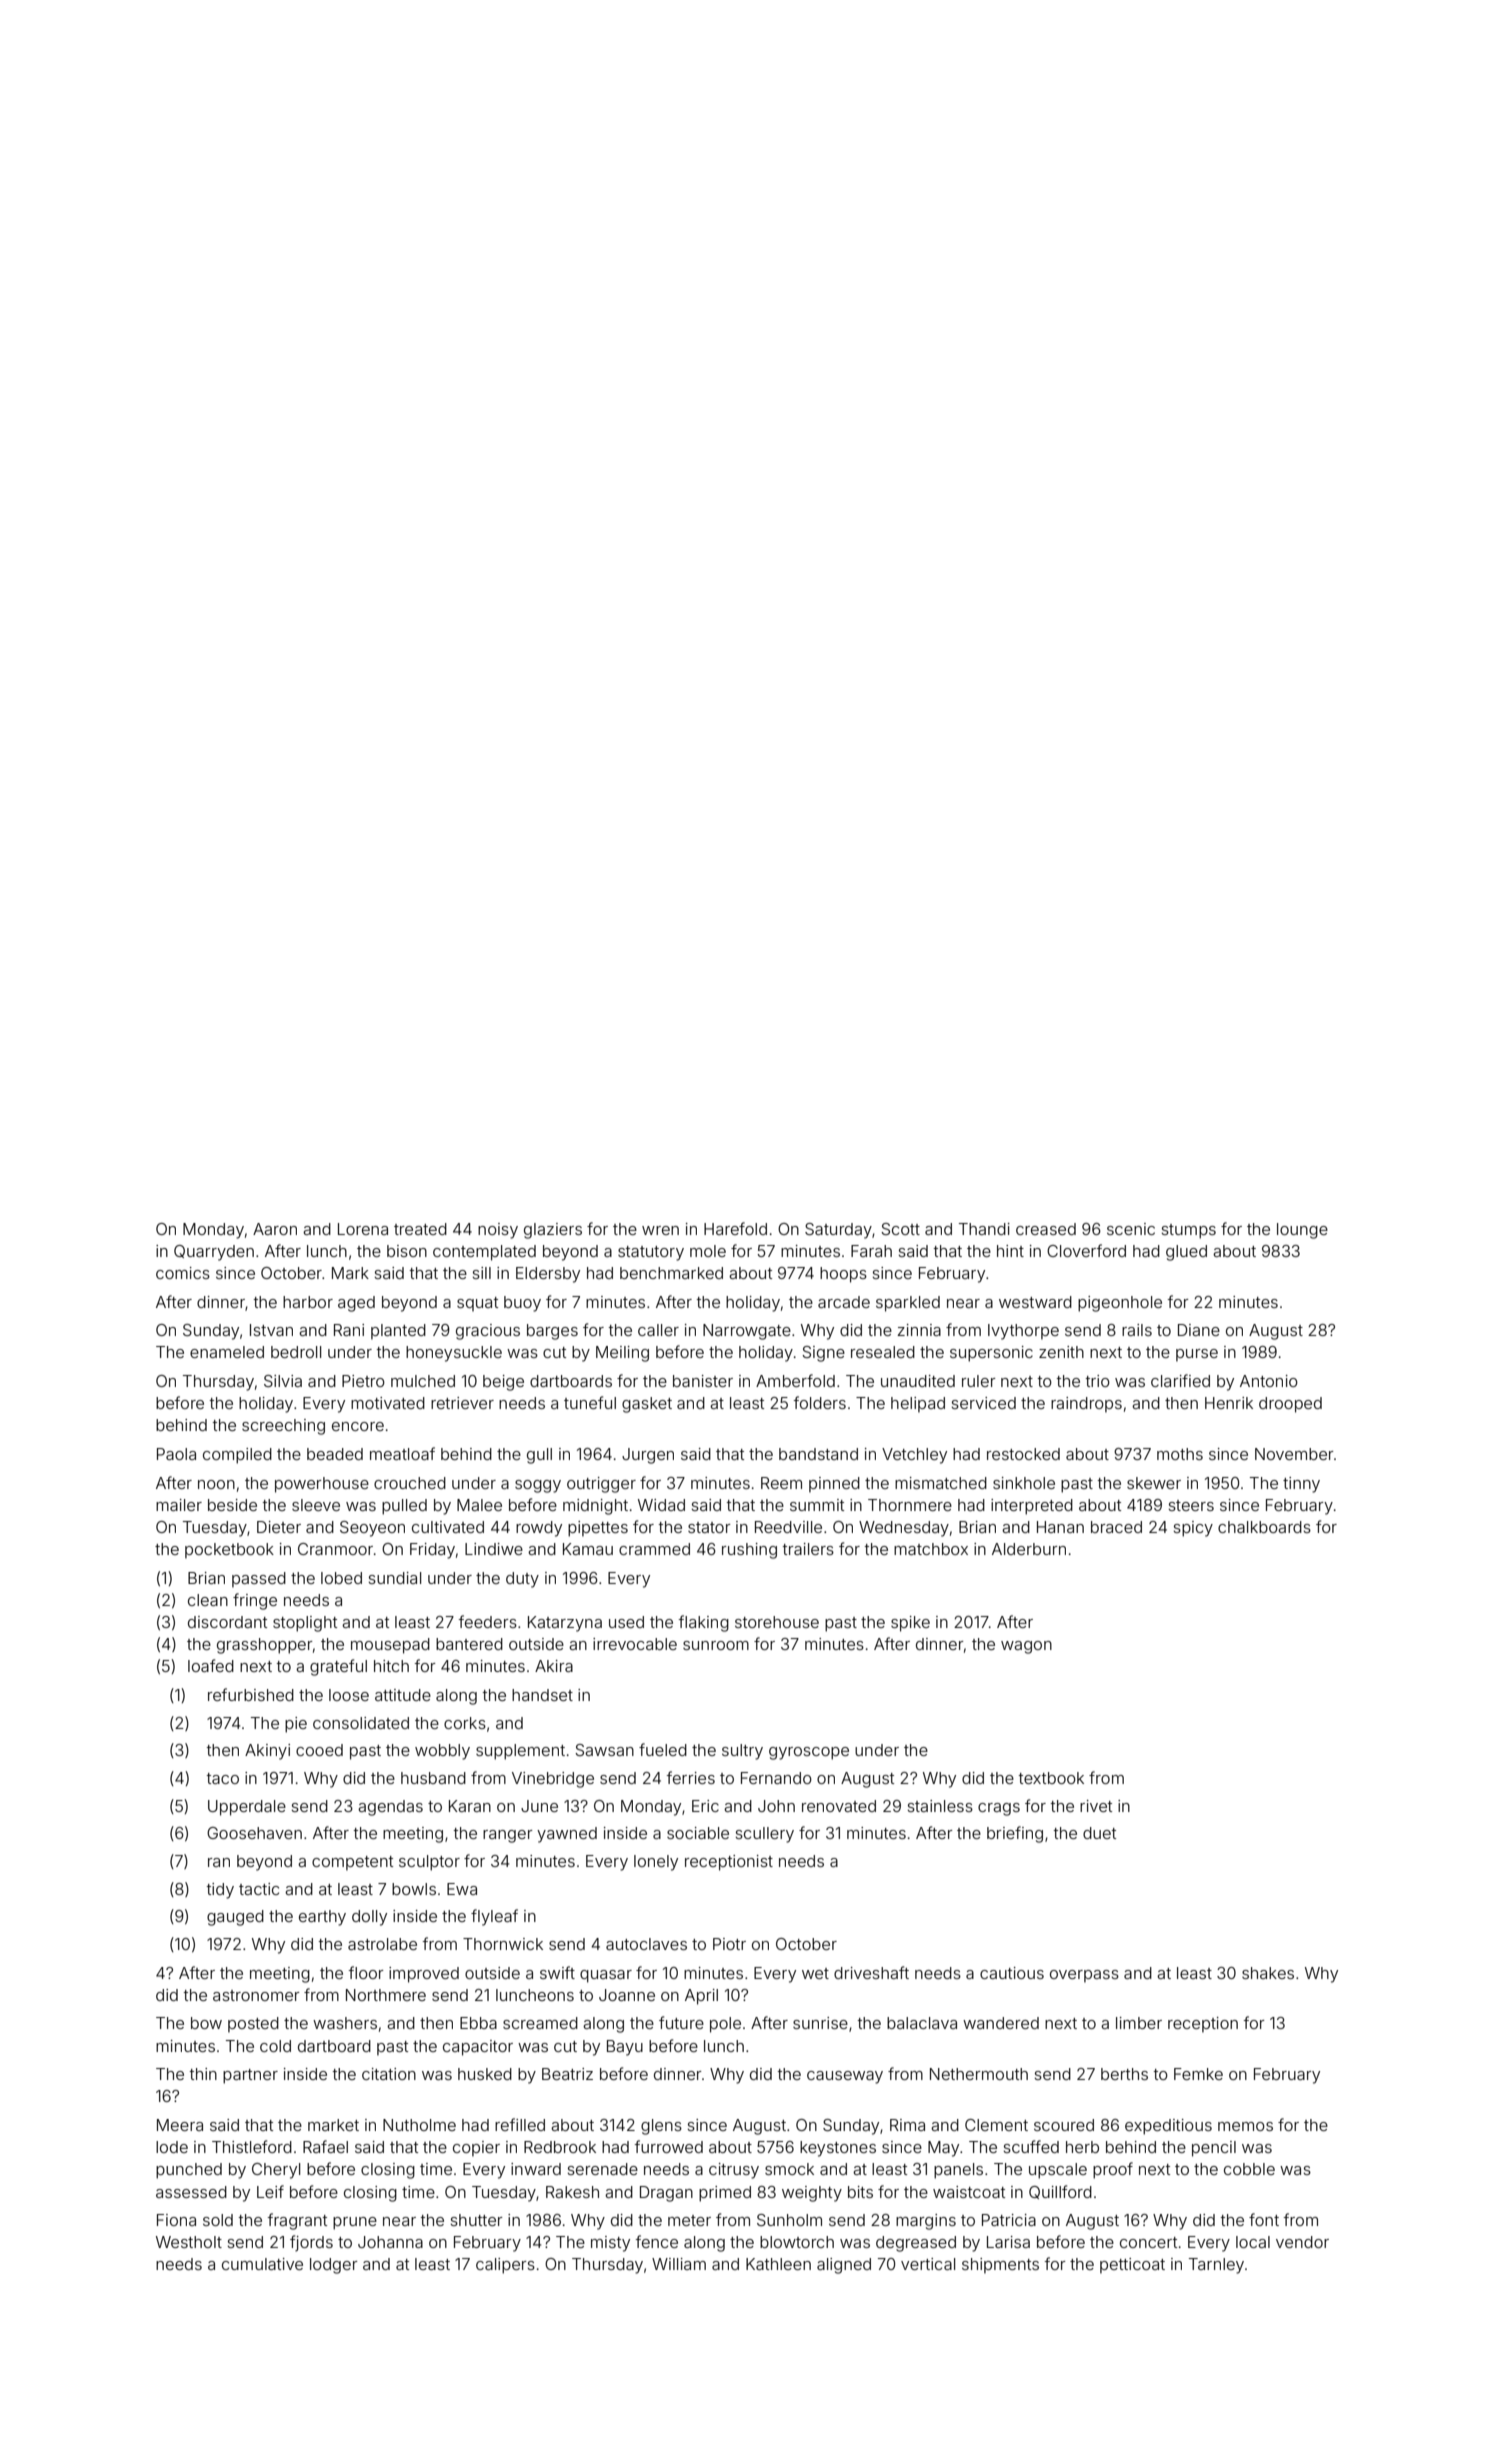 The height and width of the page is (2464, 1496). What do you see at coordinates (227, 1352) in the page?
I see `enameled` at bounding box center [227, 1352].
